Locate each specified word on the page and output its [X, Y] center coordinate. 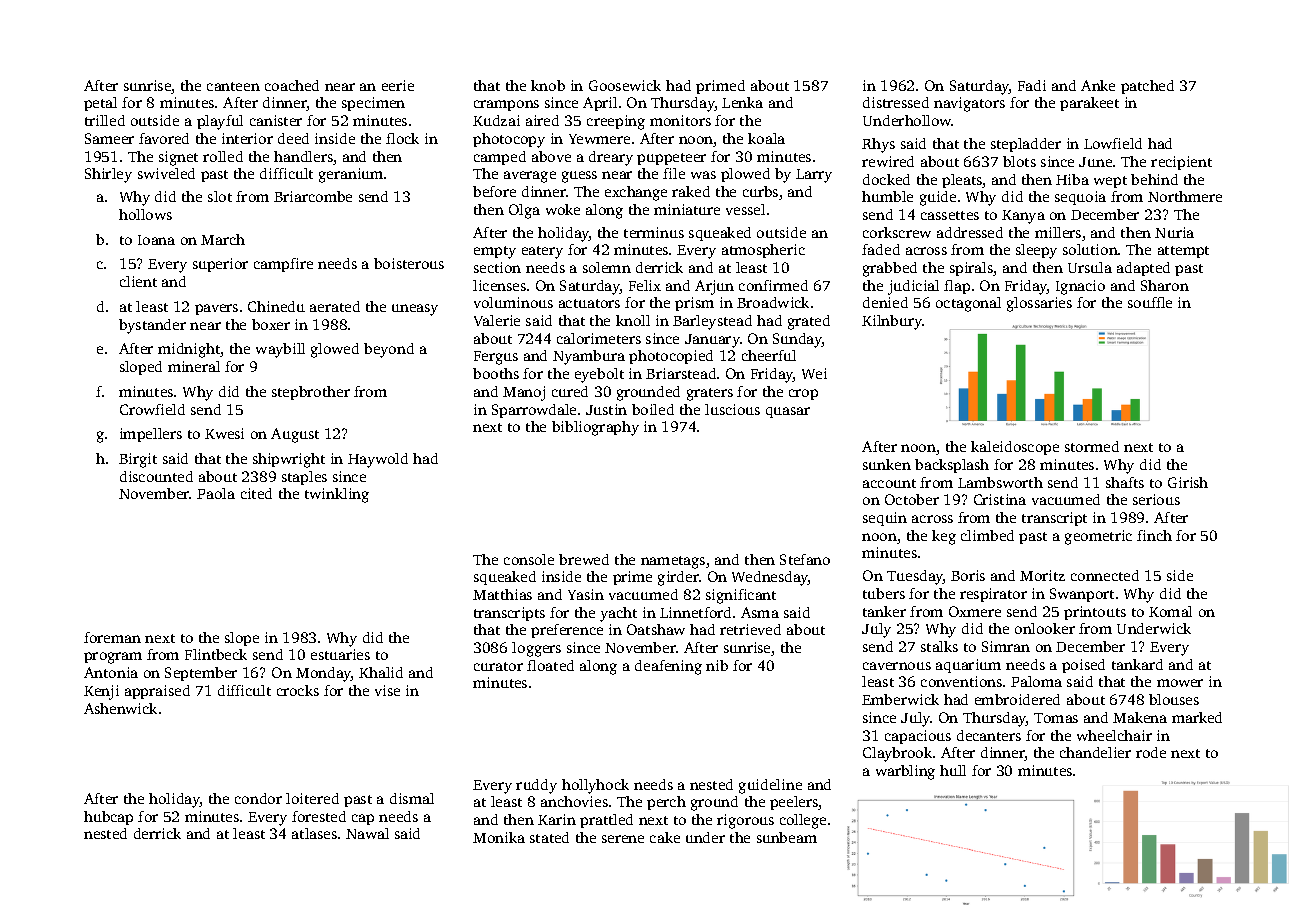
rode [1151, 752]
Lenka [742, 102]
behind [1154, 179]
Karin [557, 819]
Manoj [524, 393]
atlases [314, 833]
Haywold [378, 460]
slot [220, 196]
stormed [1092, 446]
